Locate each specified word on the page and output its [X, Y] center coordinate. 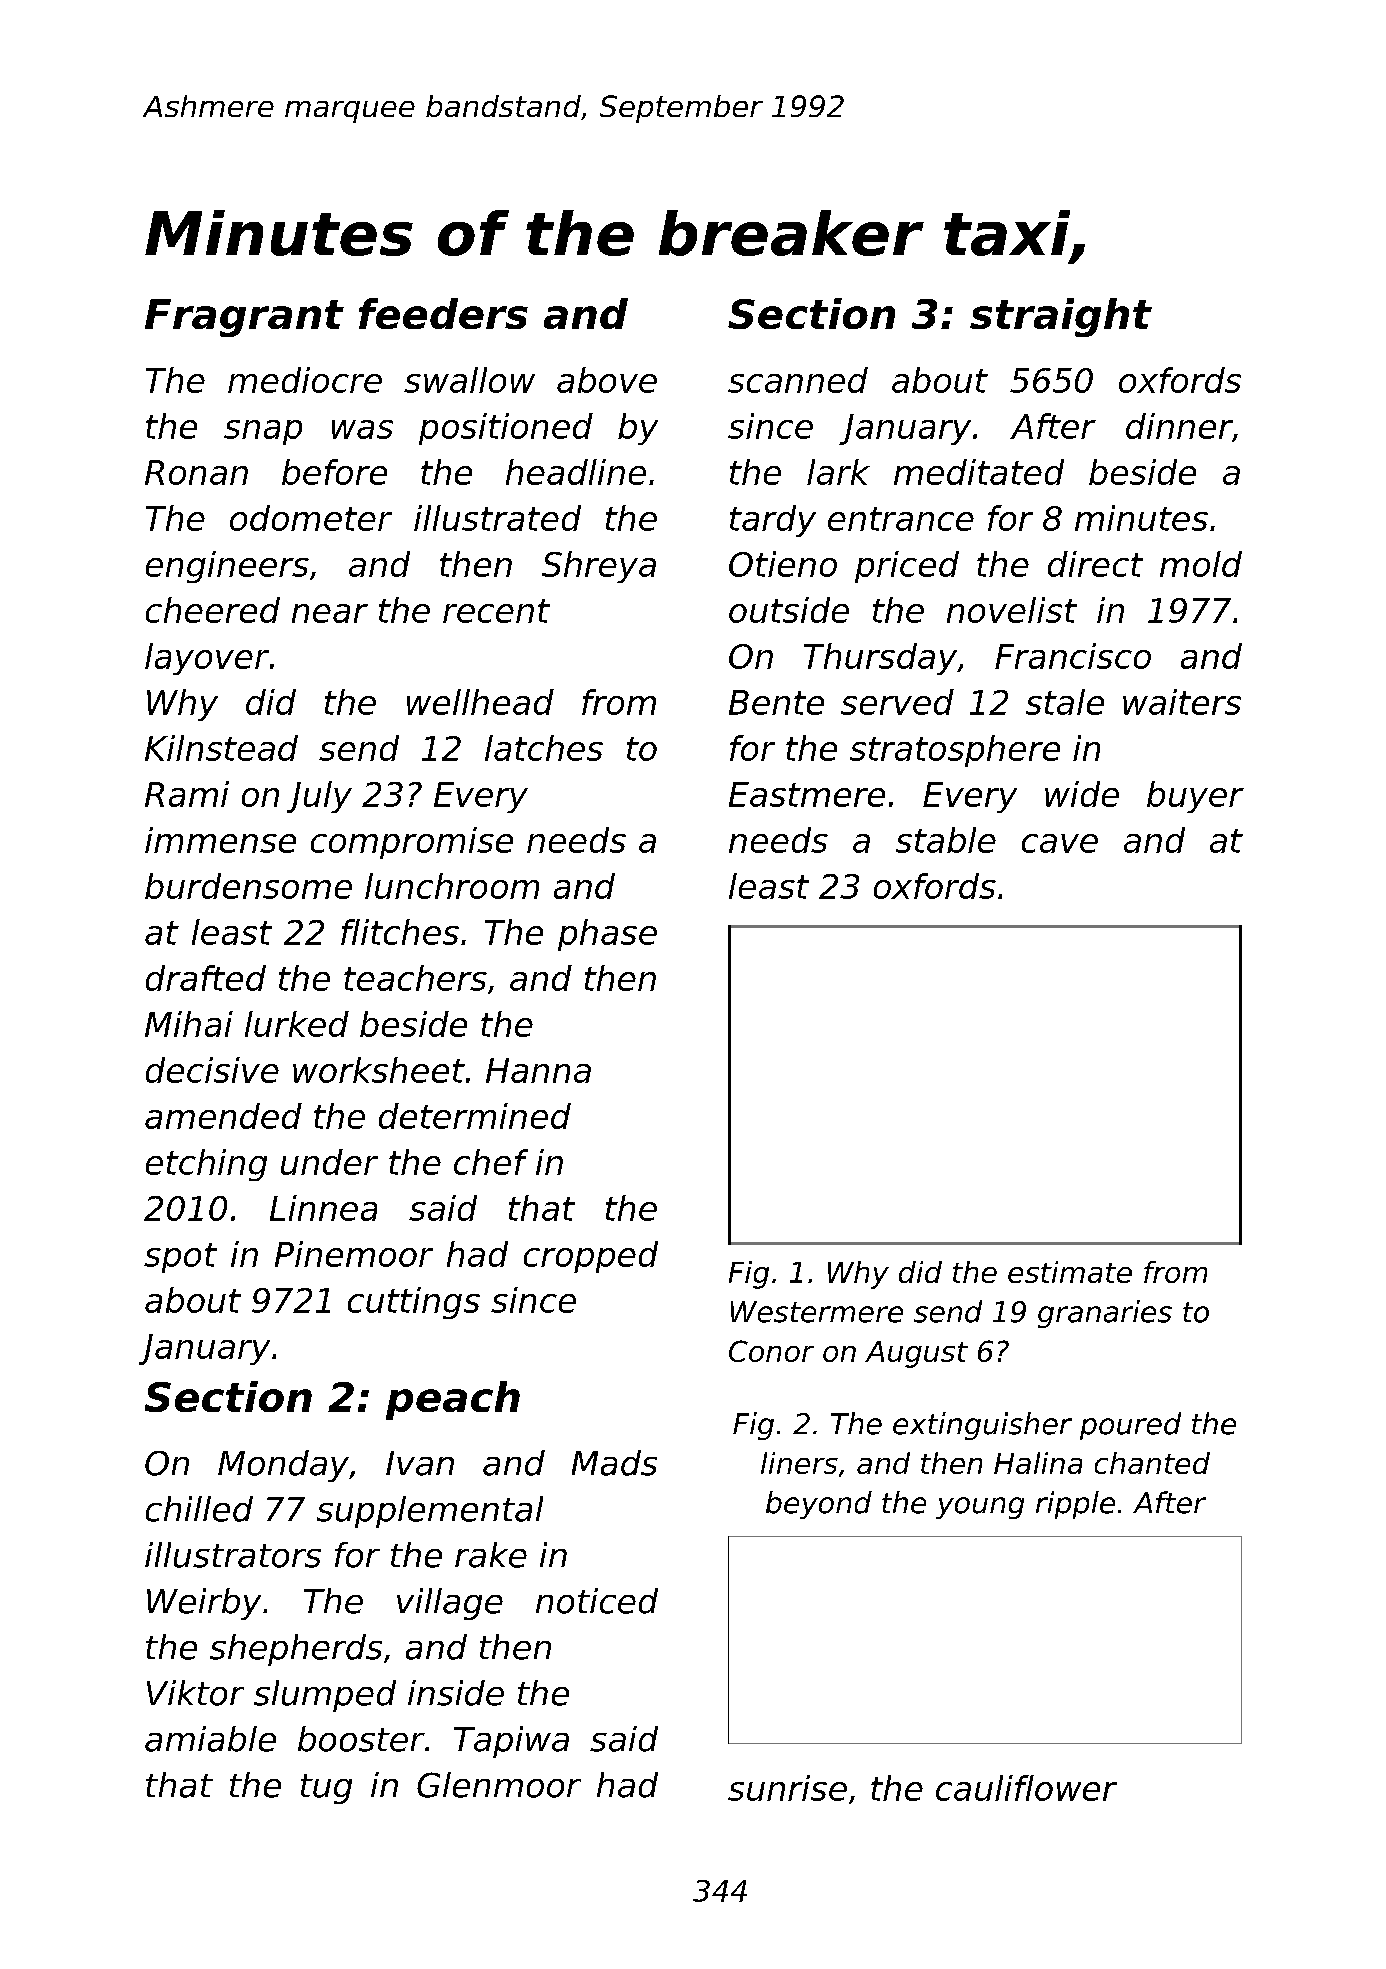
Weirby [204, 1604]
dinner [1179, 426]
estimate [1070, 1272]
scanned [798, 380]
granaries [1105, 1314]
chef [491, 1162]
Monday [283, 1466]
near [330, 613]
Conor [771, 1351]
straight [1061, 317]
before [334, 472]
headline [576, 472]
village [450, 1604]
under [329, 1162]
